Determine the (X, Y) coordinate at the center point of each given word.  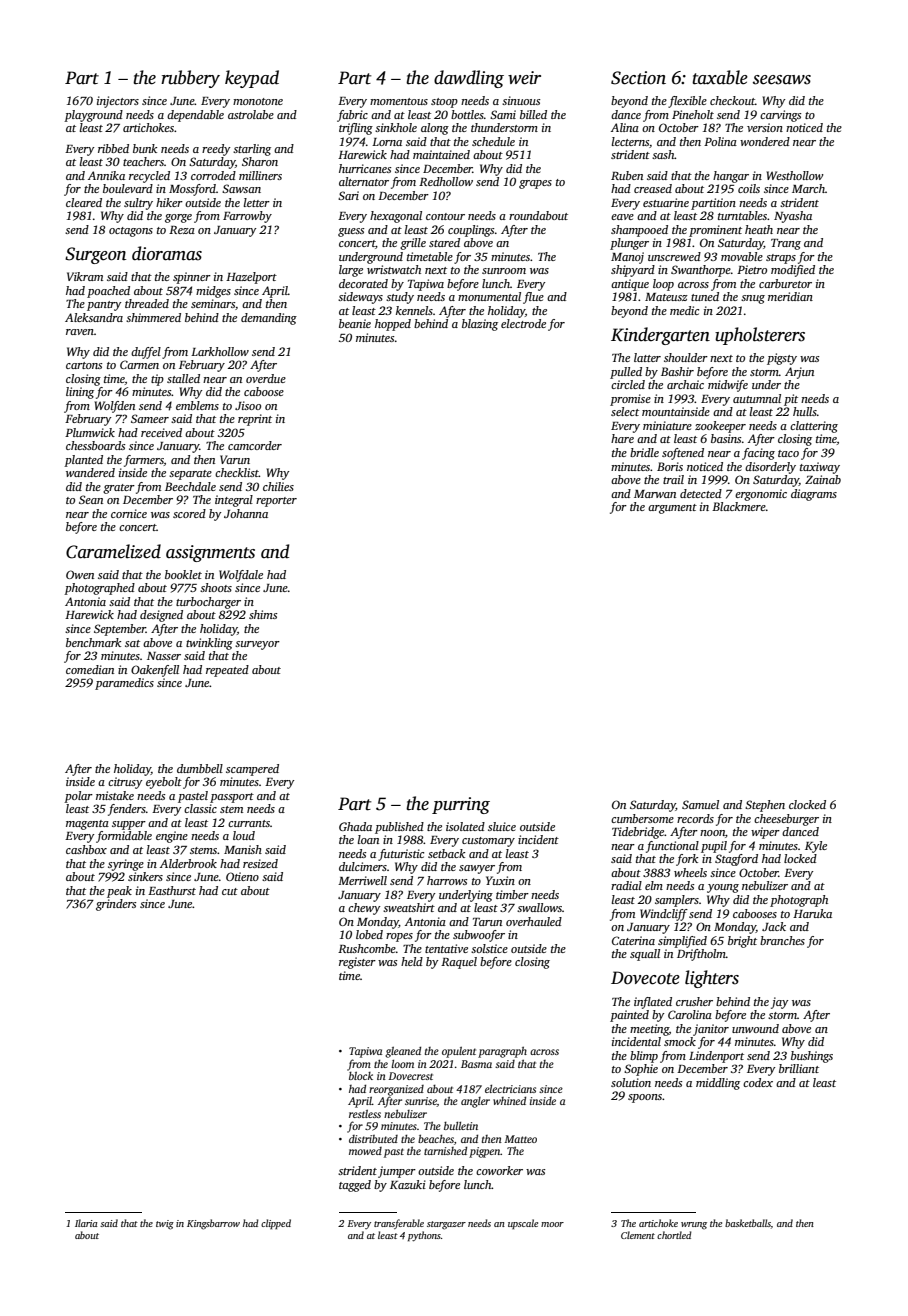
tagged (355, 1186)
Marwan (655, 494)
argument (672, 509)
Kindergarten (660, 336)
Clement (638, 1235)
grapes (535, 184)
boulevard (128, 188)
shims (263, 614)
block (361, 1076)
